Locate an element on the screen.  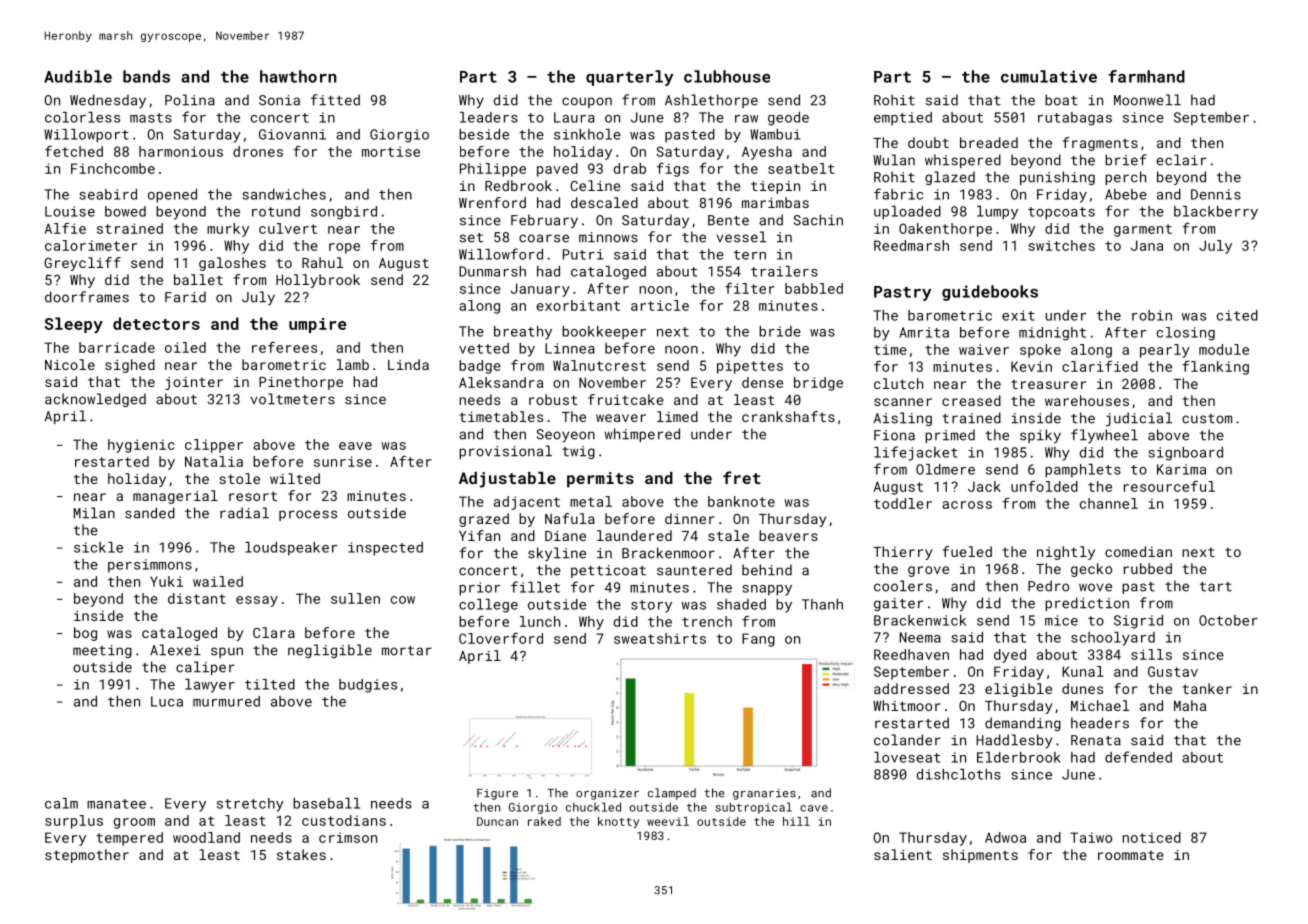
raked is located at coordinates (544, 821).
